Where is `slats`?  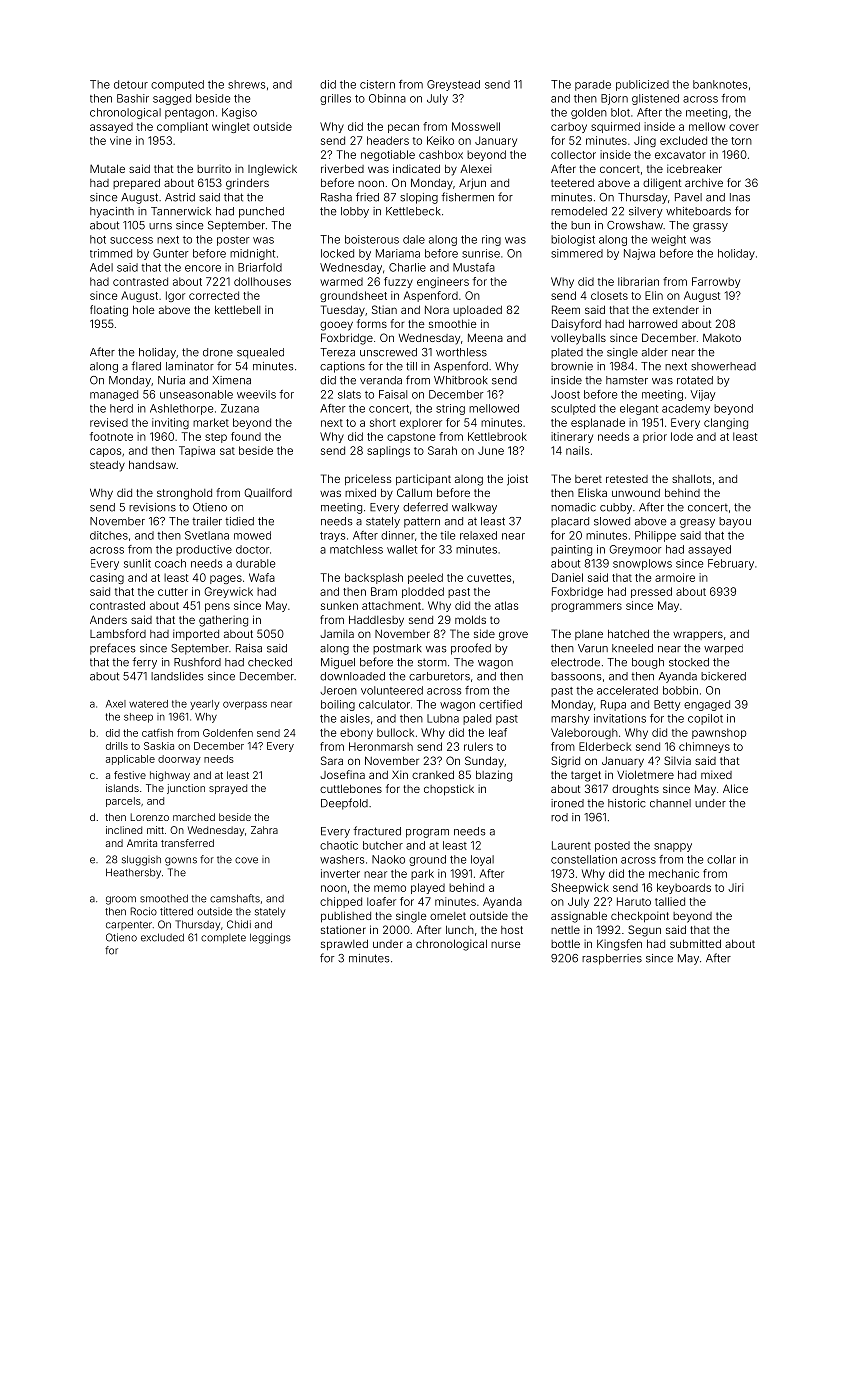 slats is located at coordinates (349, 394).
